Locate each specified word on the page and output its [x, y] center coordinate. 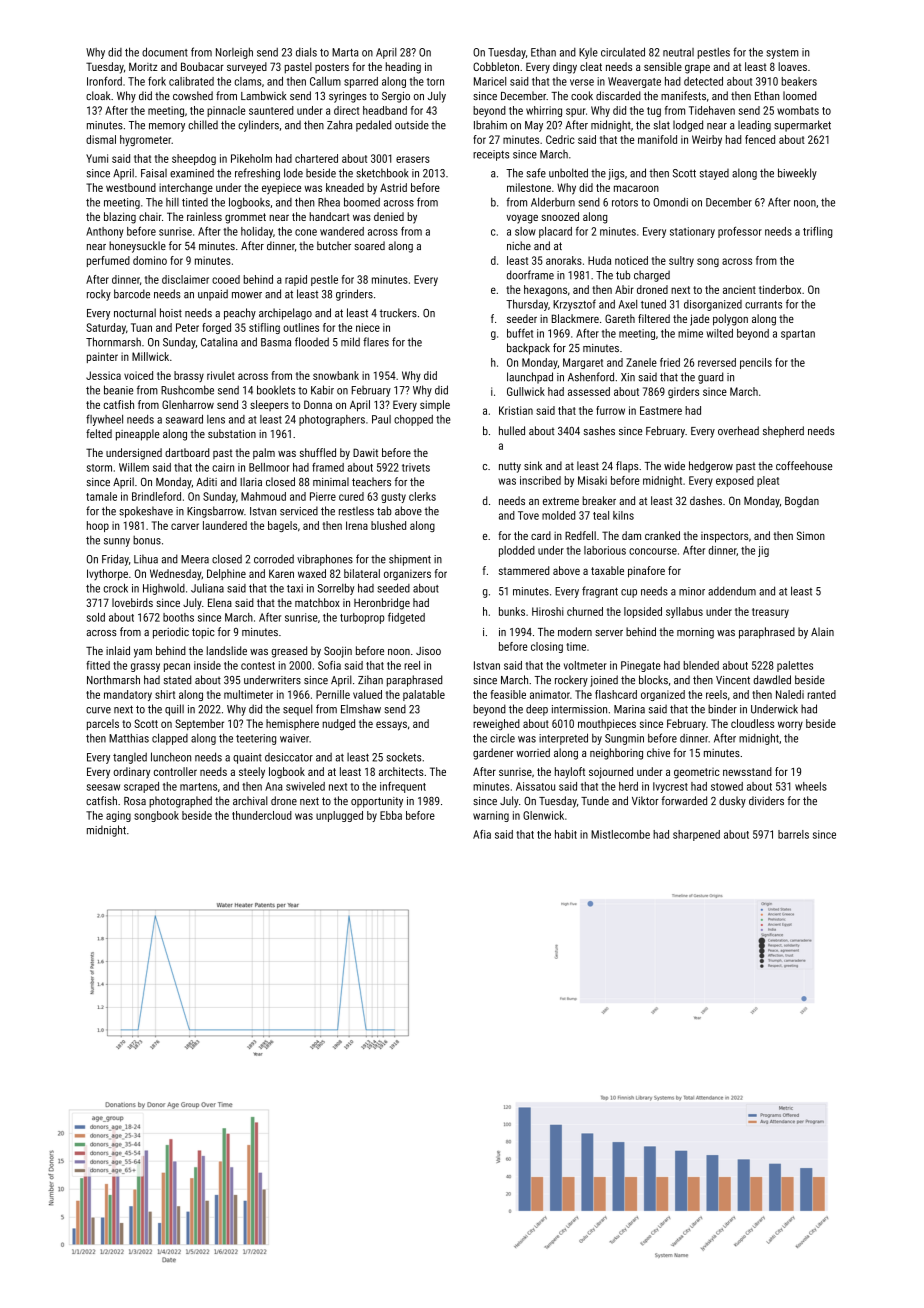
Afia [482, 834]
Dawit [365, 452]
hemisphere [292, 724]
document [165, 52]
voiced [138, 375]
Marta [345, 52]
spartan [798, 335]
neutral [678, 52]
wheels [811, 786]
